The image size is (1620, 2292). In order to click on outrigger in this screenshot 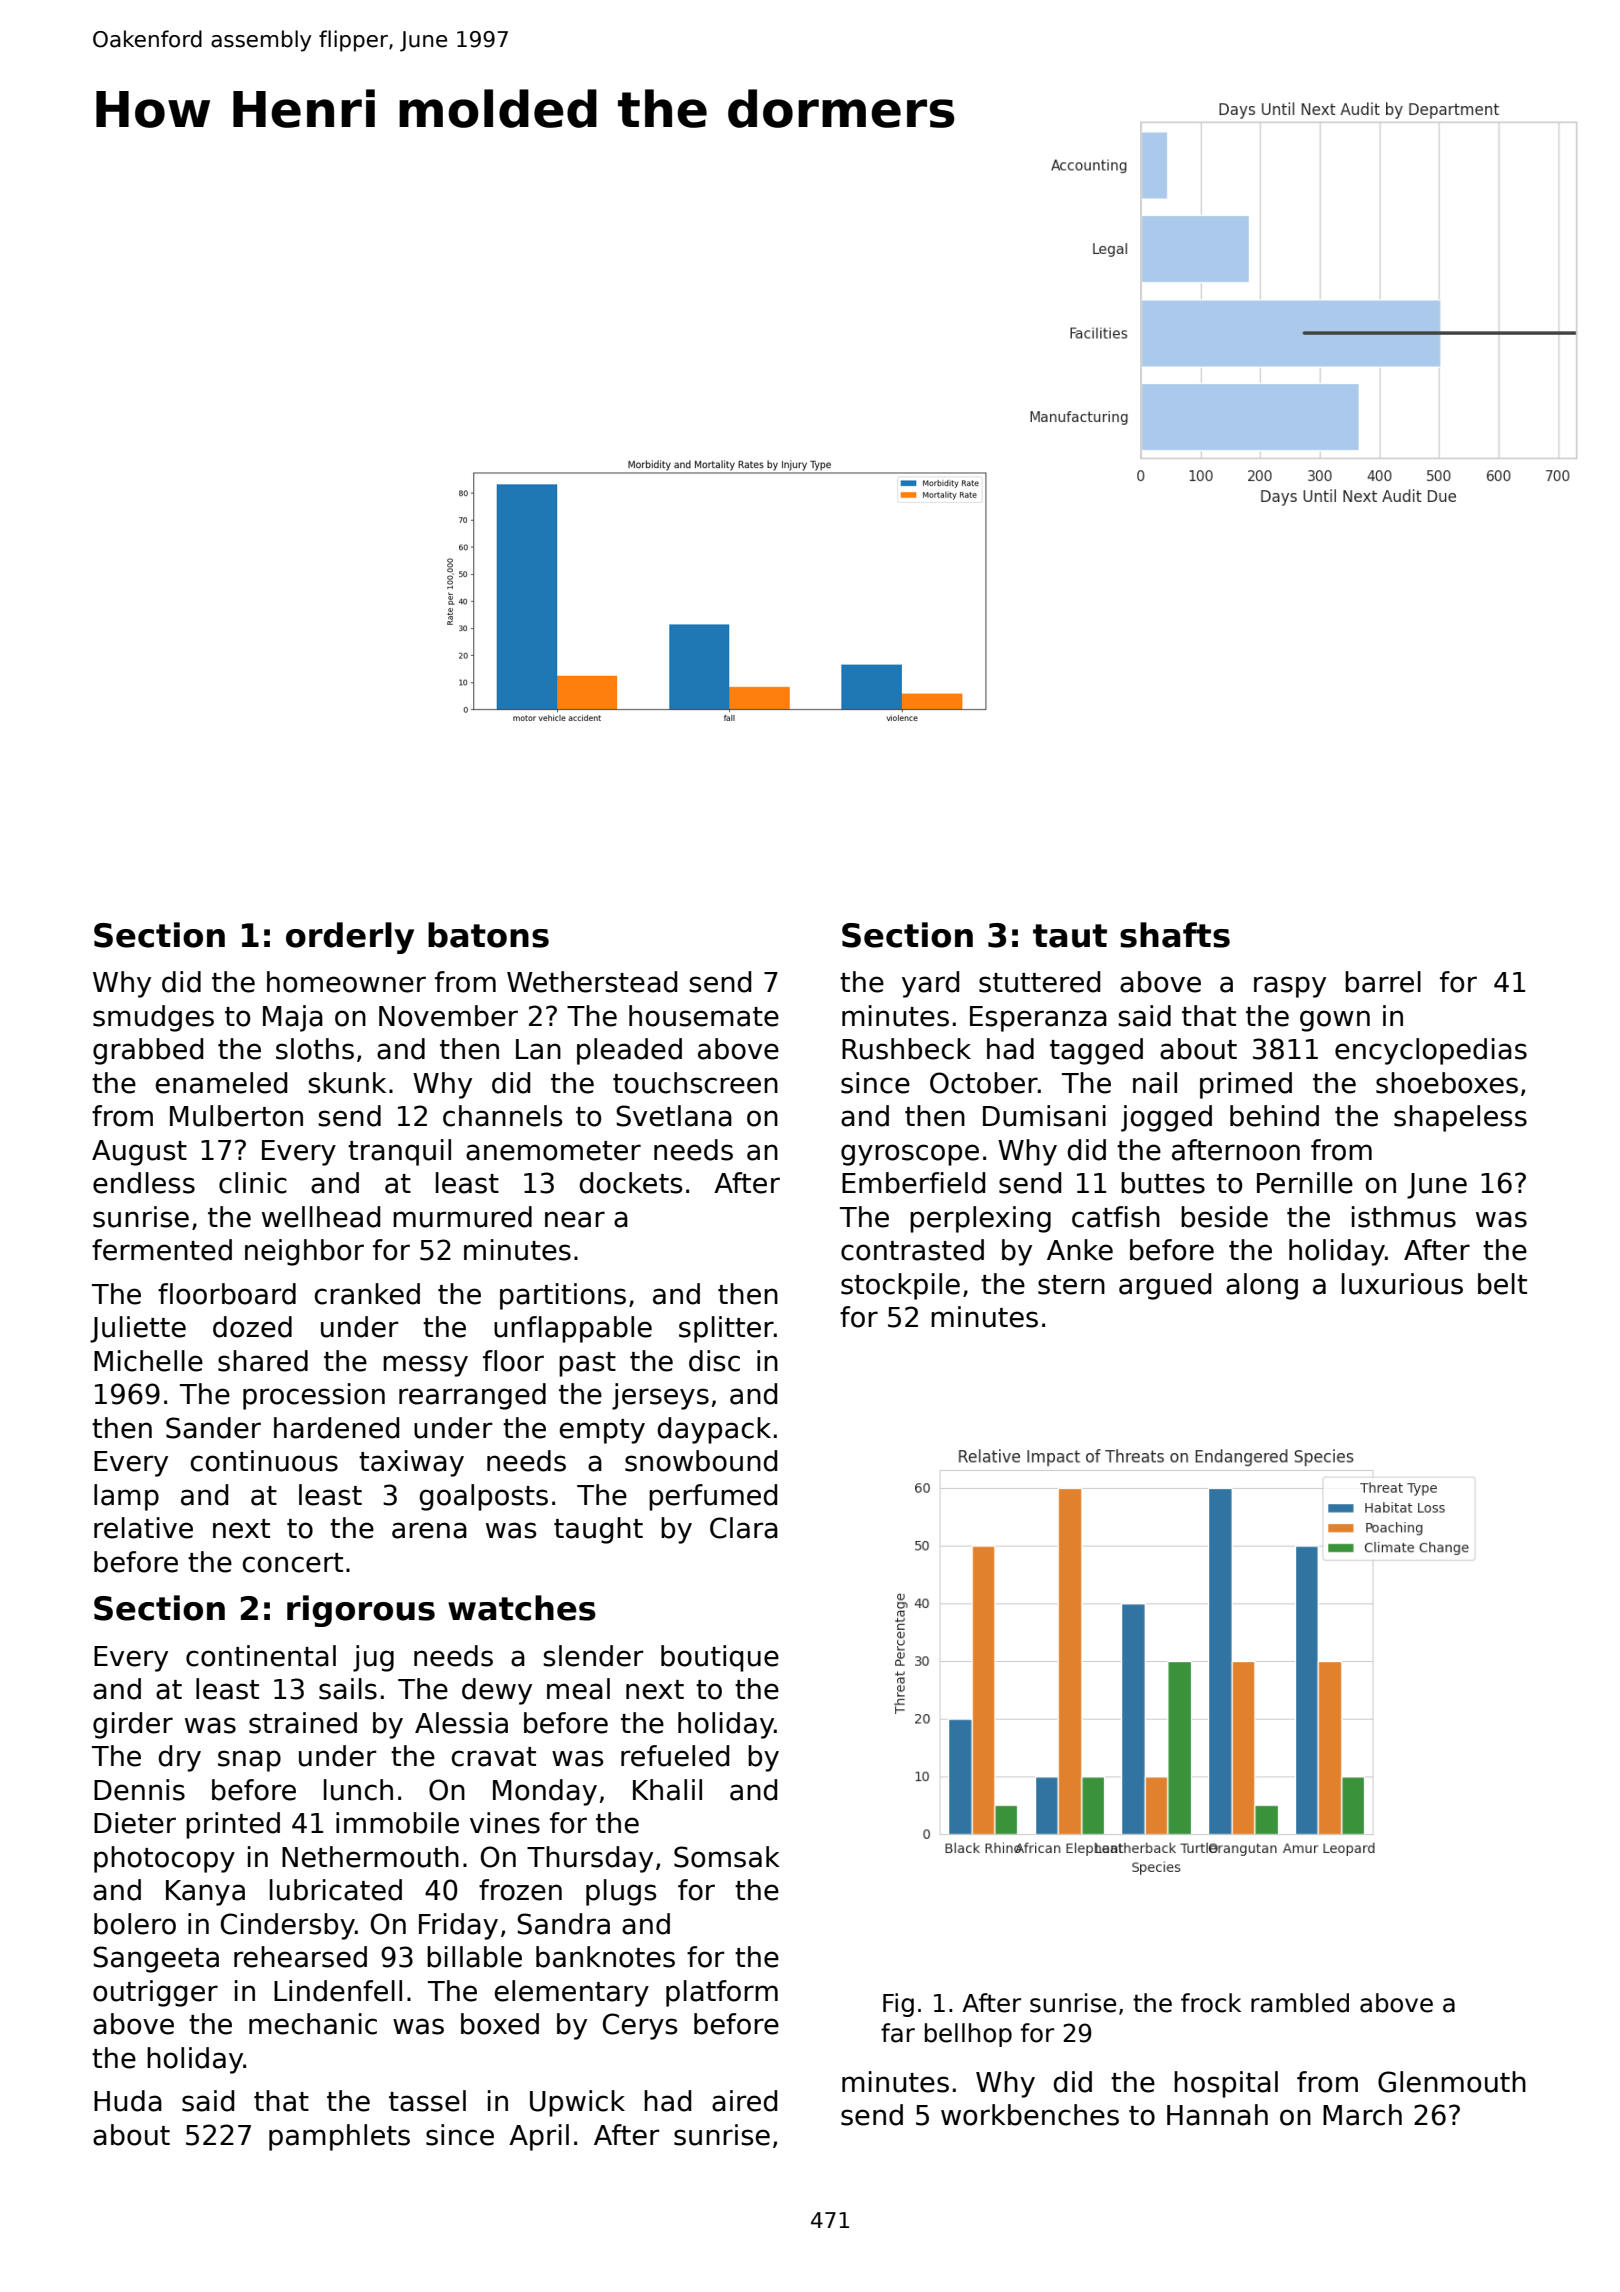, I will do `click(155, 1993)`.
